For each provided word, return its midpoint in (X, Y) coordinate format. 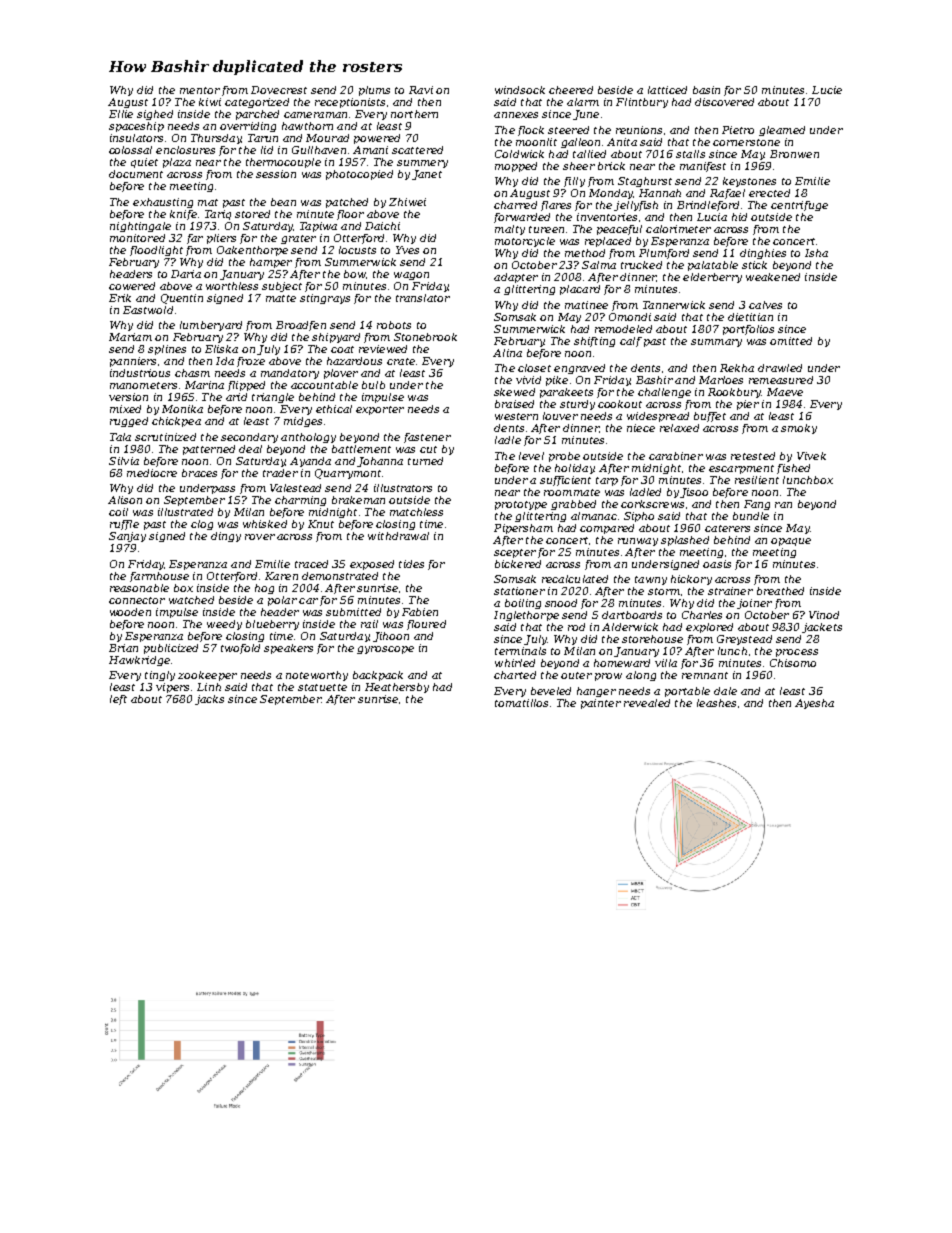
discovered (724, 102)
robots (394, 325)
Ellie (121, 114)
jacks (209, 700)
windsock (520, 90)
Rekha (737, 368)
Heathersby (397, 688)
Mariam (130, 337)
